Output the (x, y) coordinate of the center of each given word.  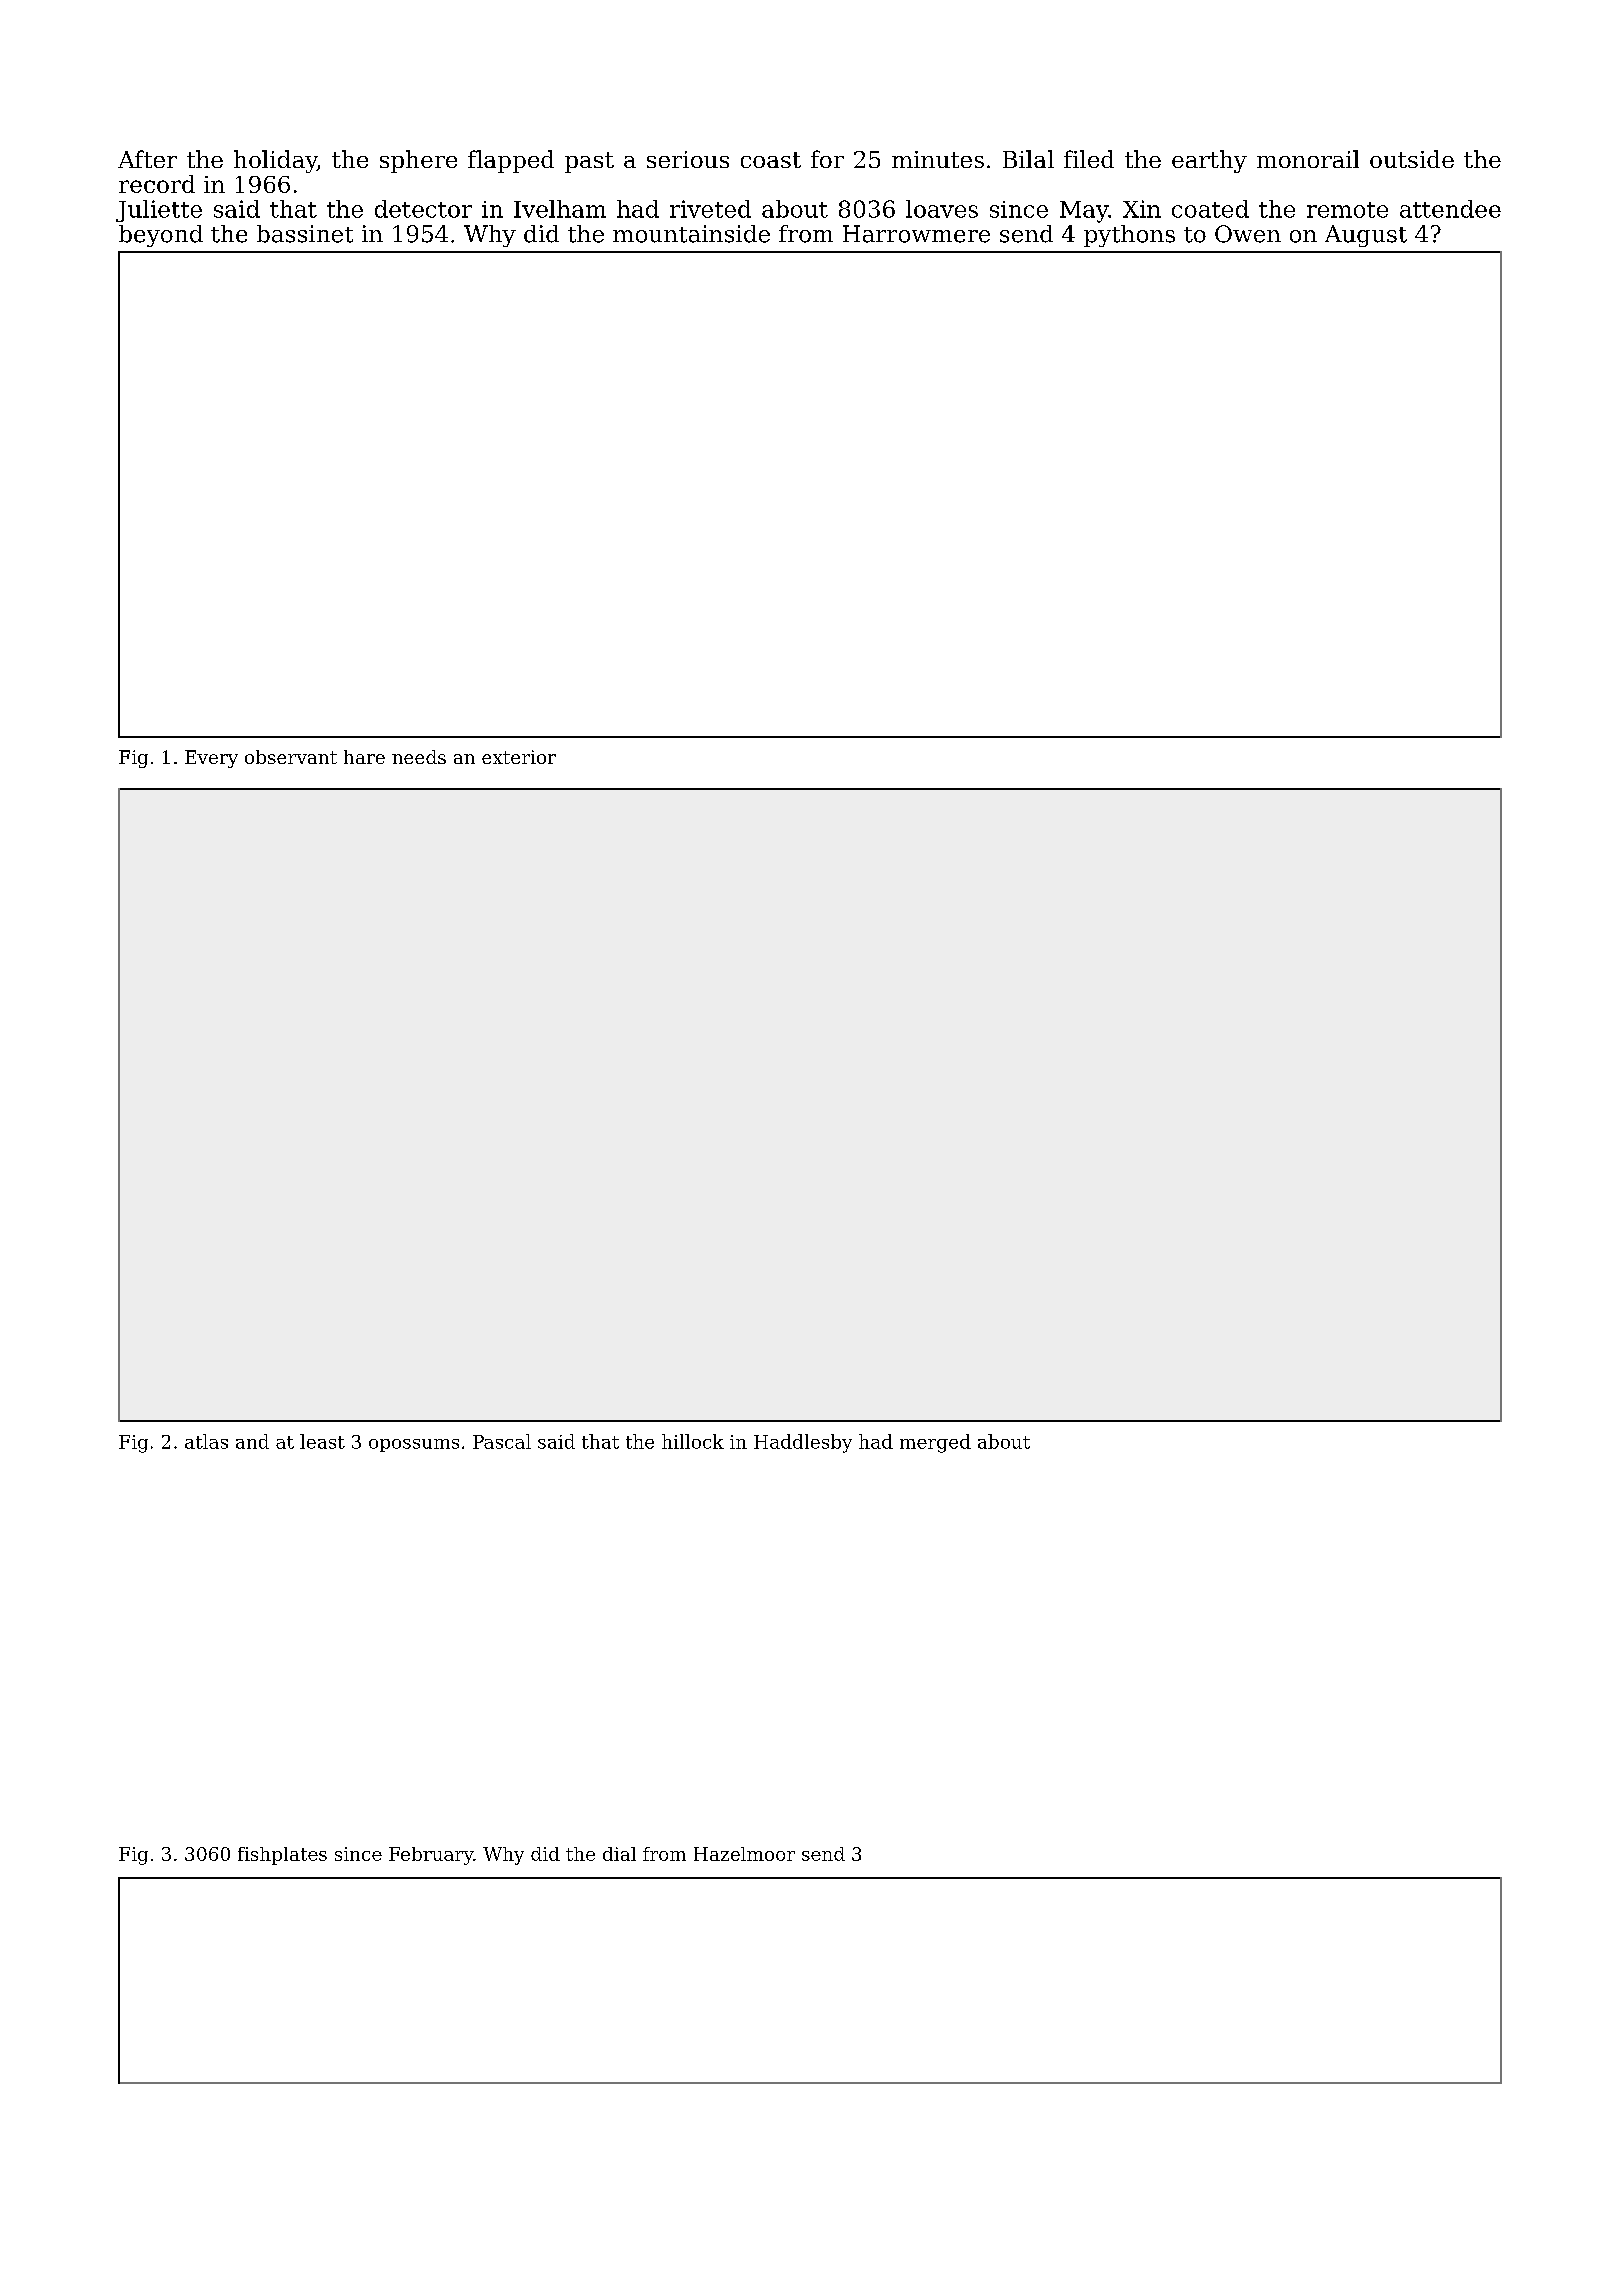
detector (423, 209)
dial (619, 1854)
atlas (206, 1441)
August (1366, 236)
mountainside (691, 234)
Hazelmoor (744, 1854)
